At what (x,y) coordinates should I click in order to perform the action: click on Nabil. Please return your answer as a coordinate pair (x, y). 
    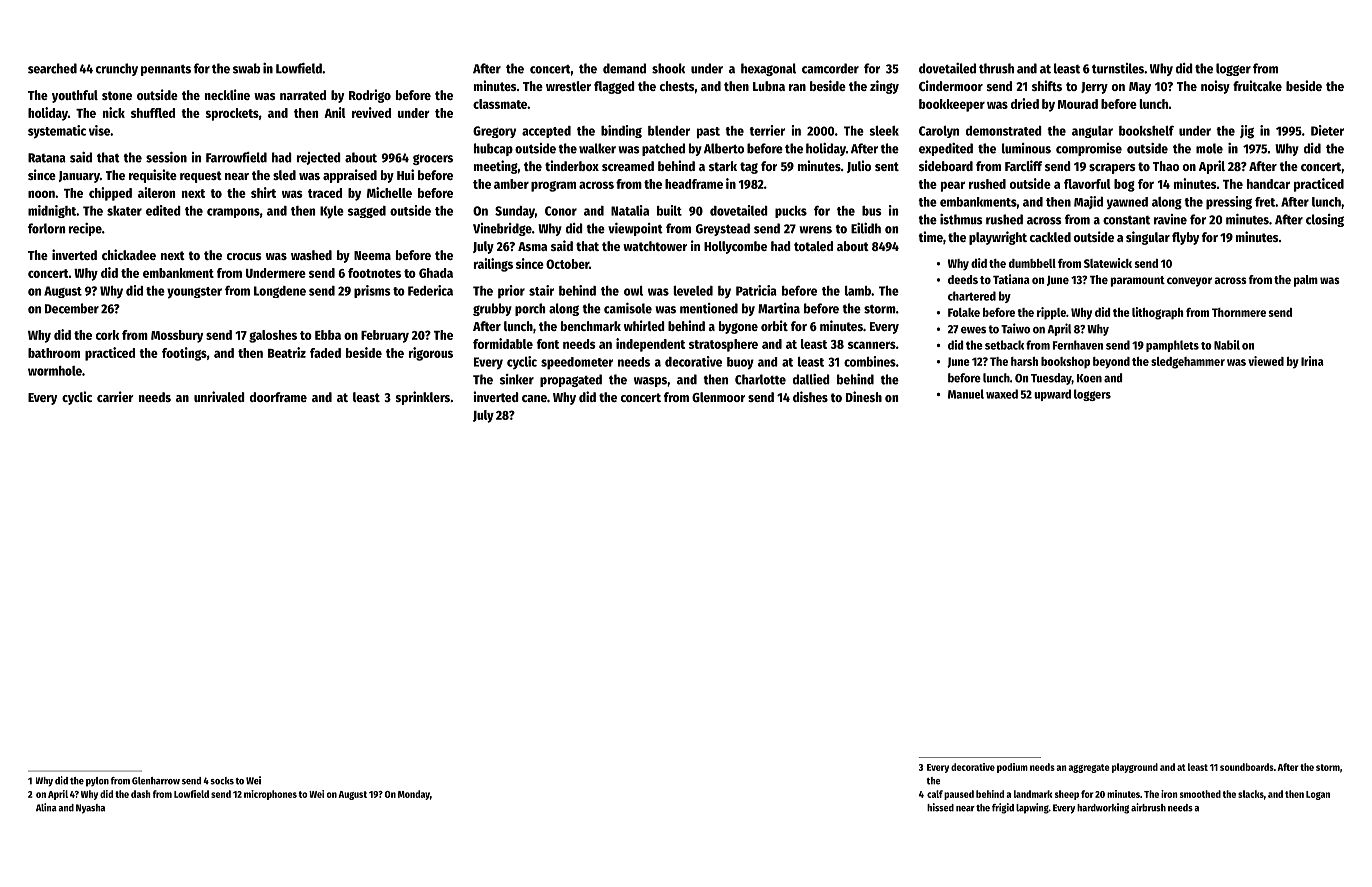
    Looking at the image, I should click on (1227, 345).
